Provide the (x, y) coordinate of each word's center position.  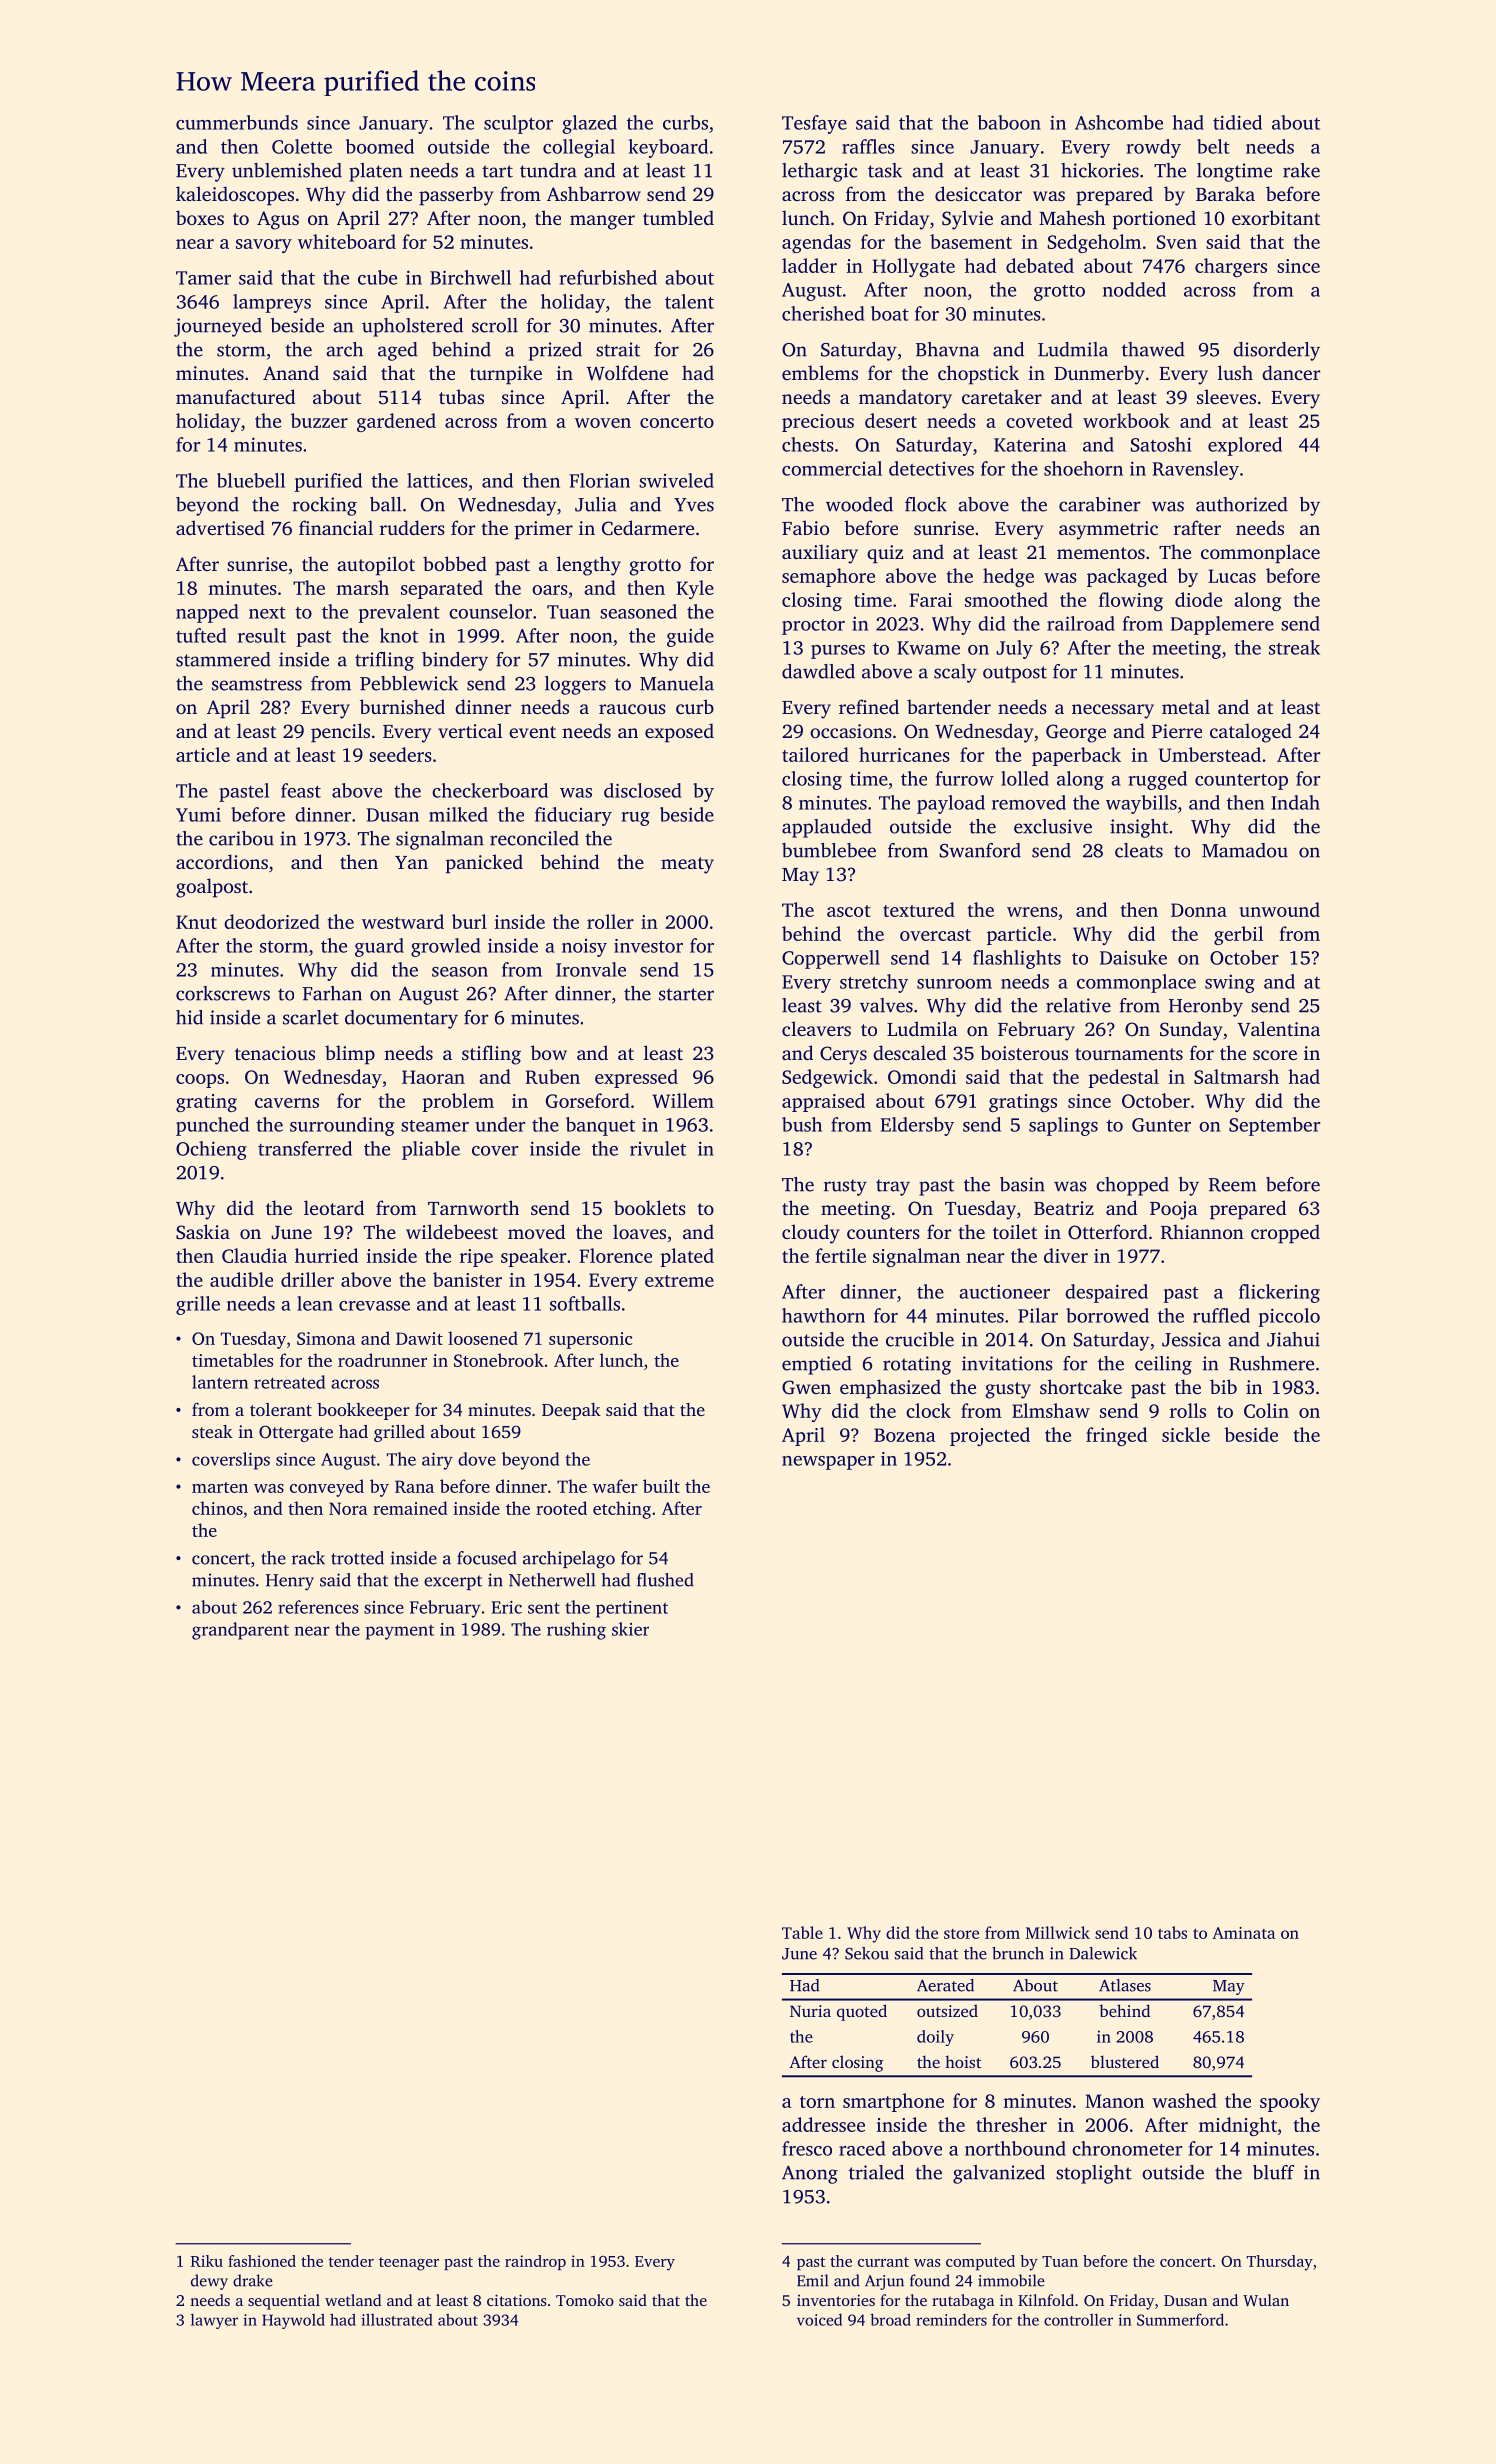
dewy (209, 2282)
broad (890, 2319)
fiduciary (573, 816)
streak (1294, 647)
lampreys (272, 303)
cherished (823, 313)
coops (200, 1081)
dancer (1291, 372)
